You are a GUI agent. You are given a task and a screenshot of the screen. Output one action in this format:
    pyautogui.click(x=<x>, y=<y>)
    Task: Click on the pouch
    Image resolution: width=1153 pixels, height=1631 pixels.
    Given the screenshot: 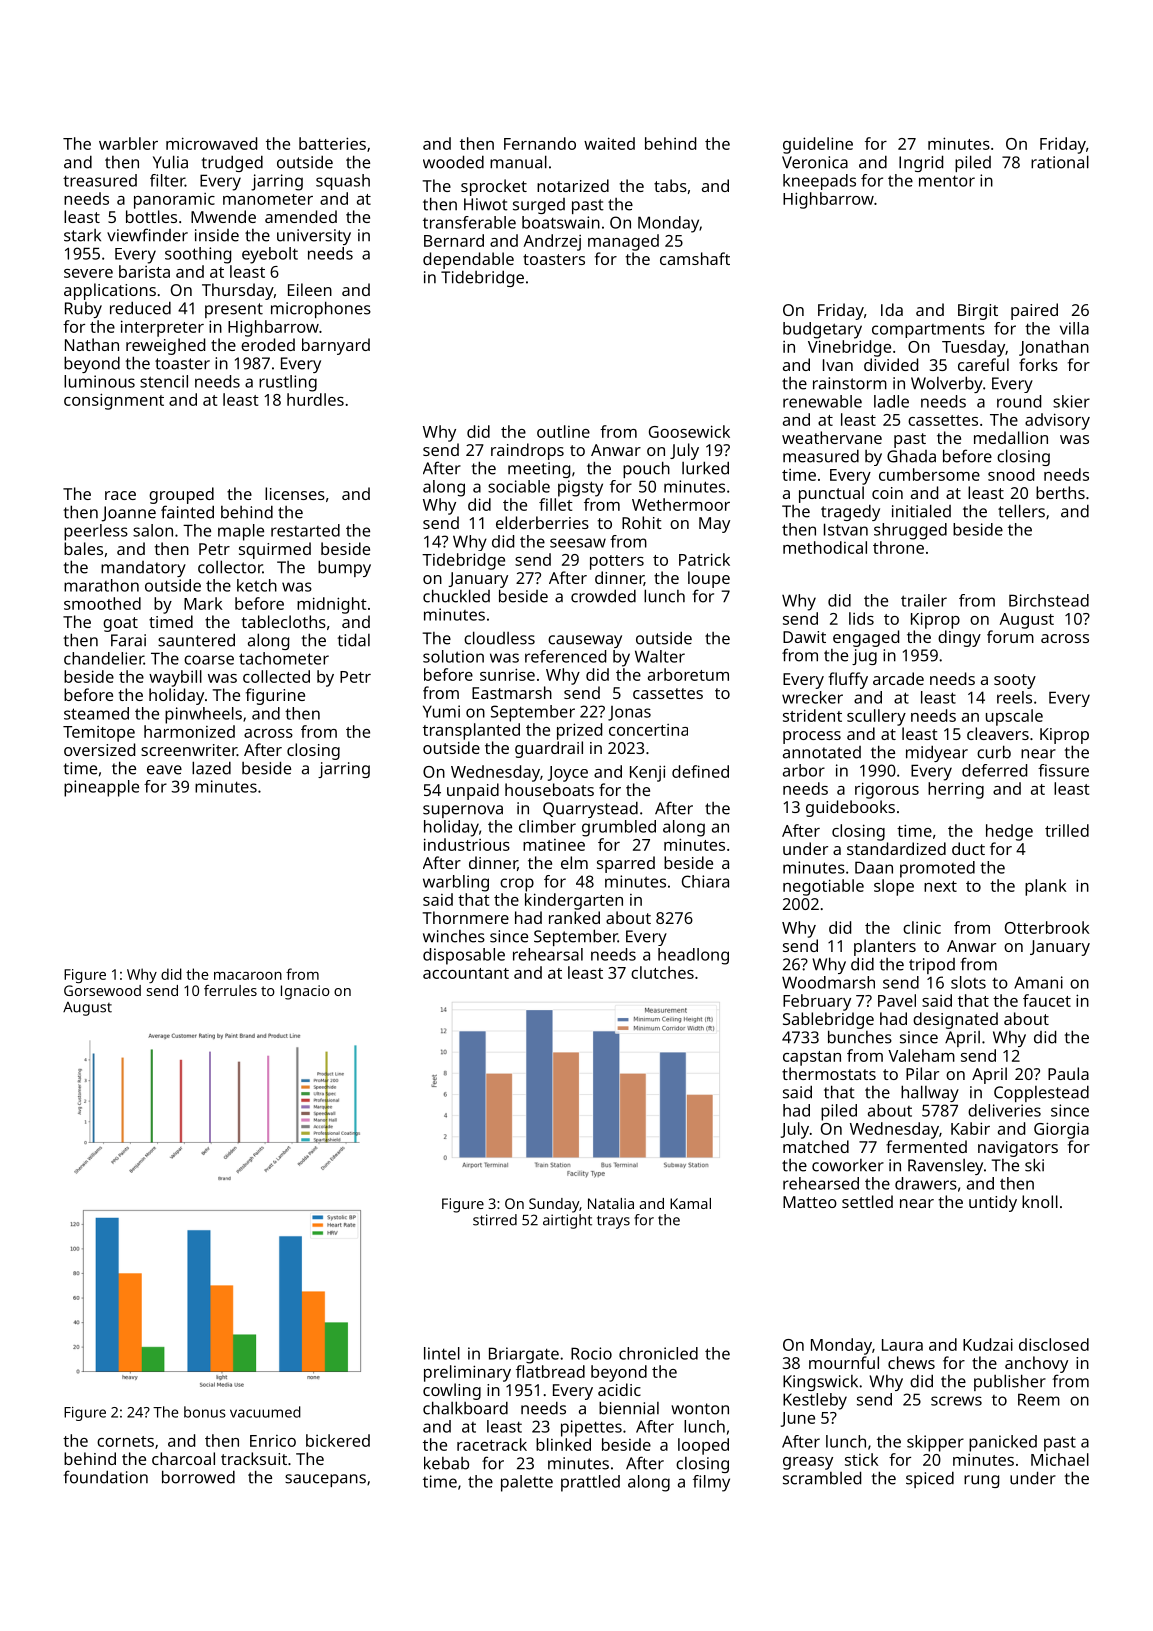 What is the action you would take?
    pyautogui.click(x=646, y=469)
